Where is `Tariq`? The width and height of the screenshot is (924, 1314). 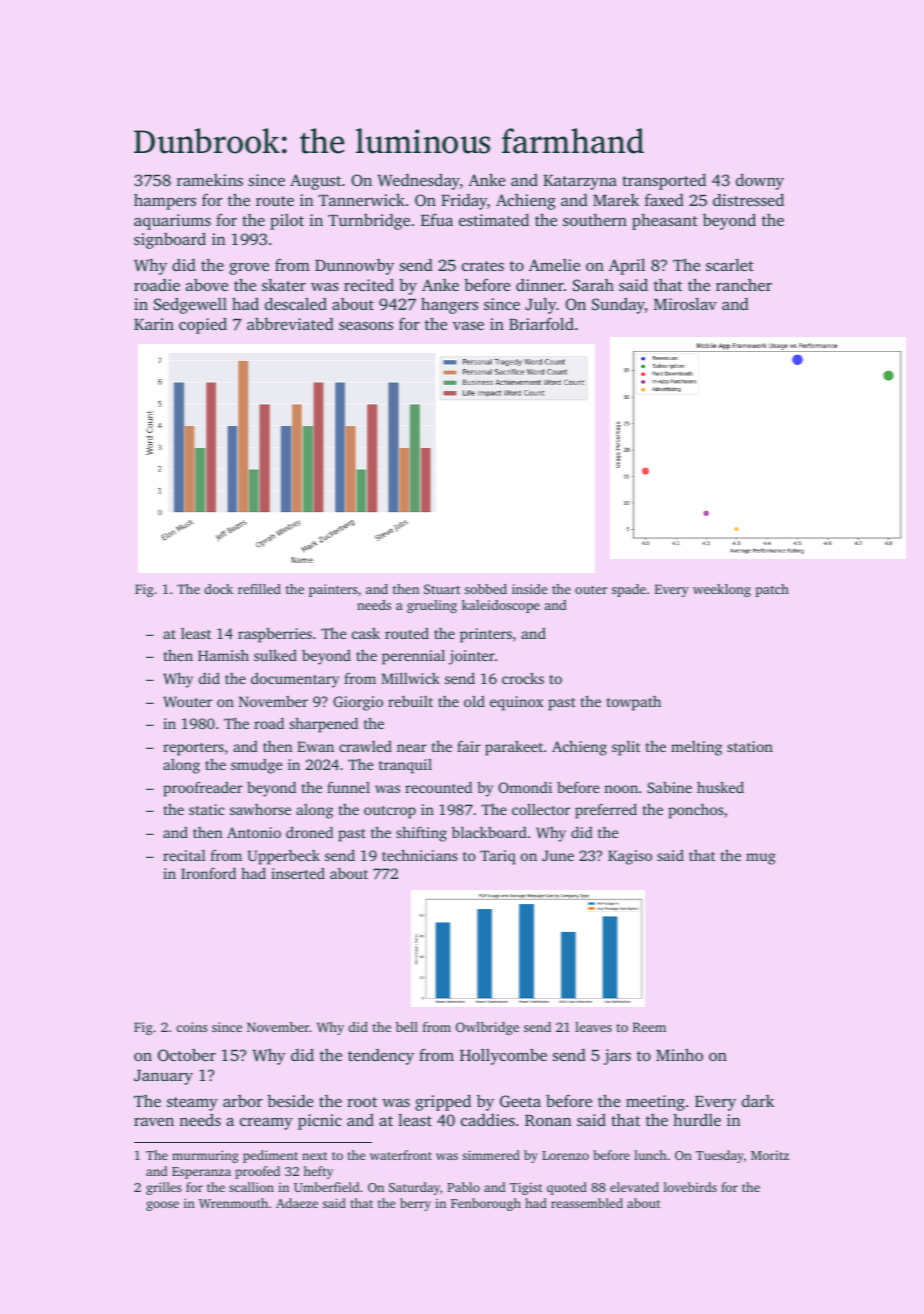 Tariq is located at coordinates (497, 857).
